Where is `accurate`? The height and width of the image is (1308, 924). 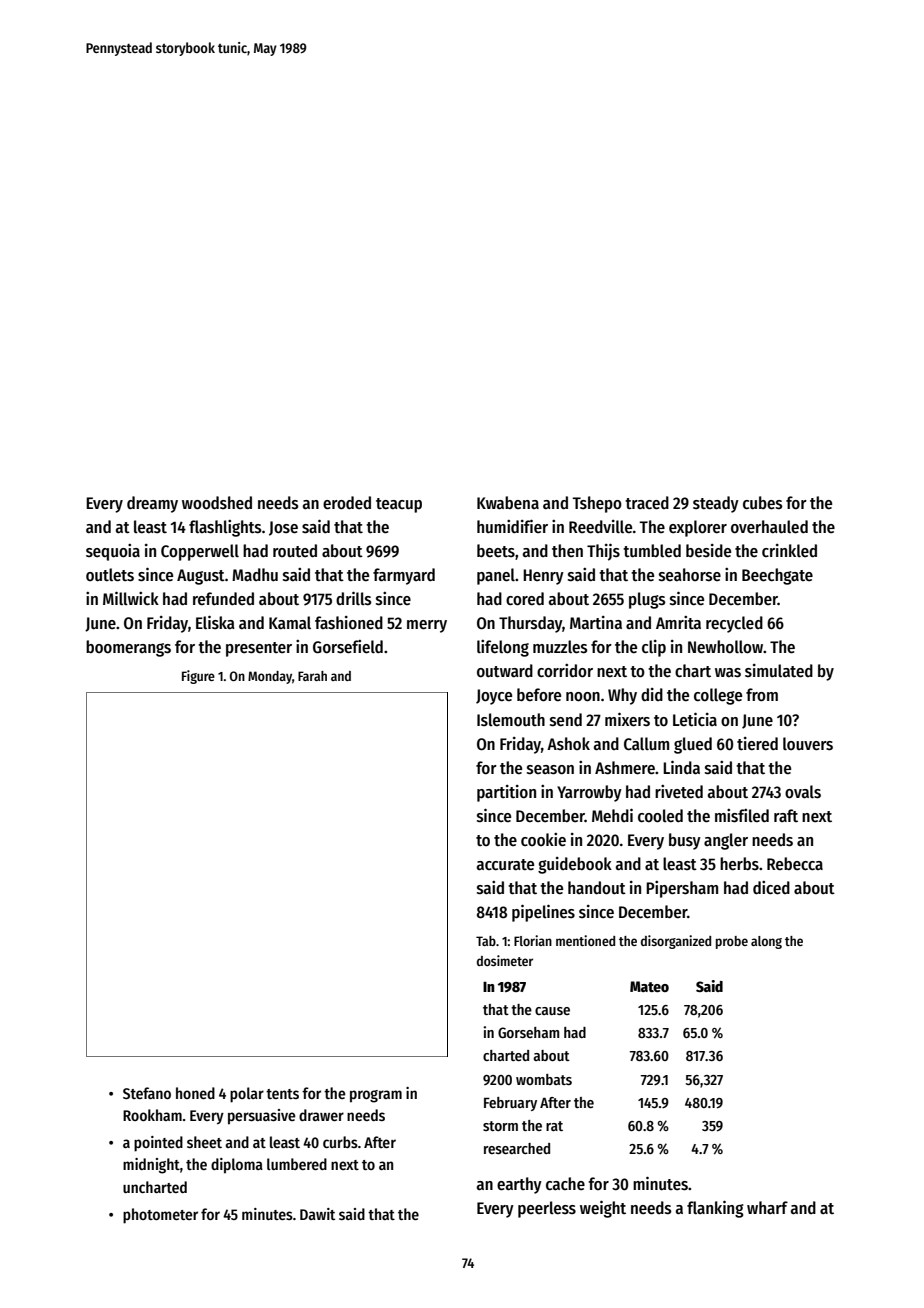
accurate is located at coordinates (505, 865).
